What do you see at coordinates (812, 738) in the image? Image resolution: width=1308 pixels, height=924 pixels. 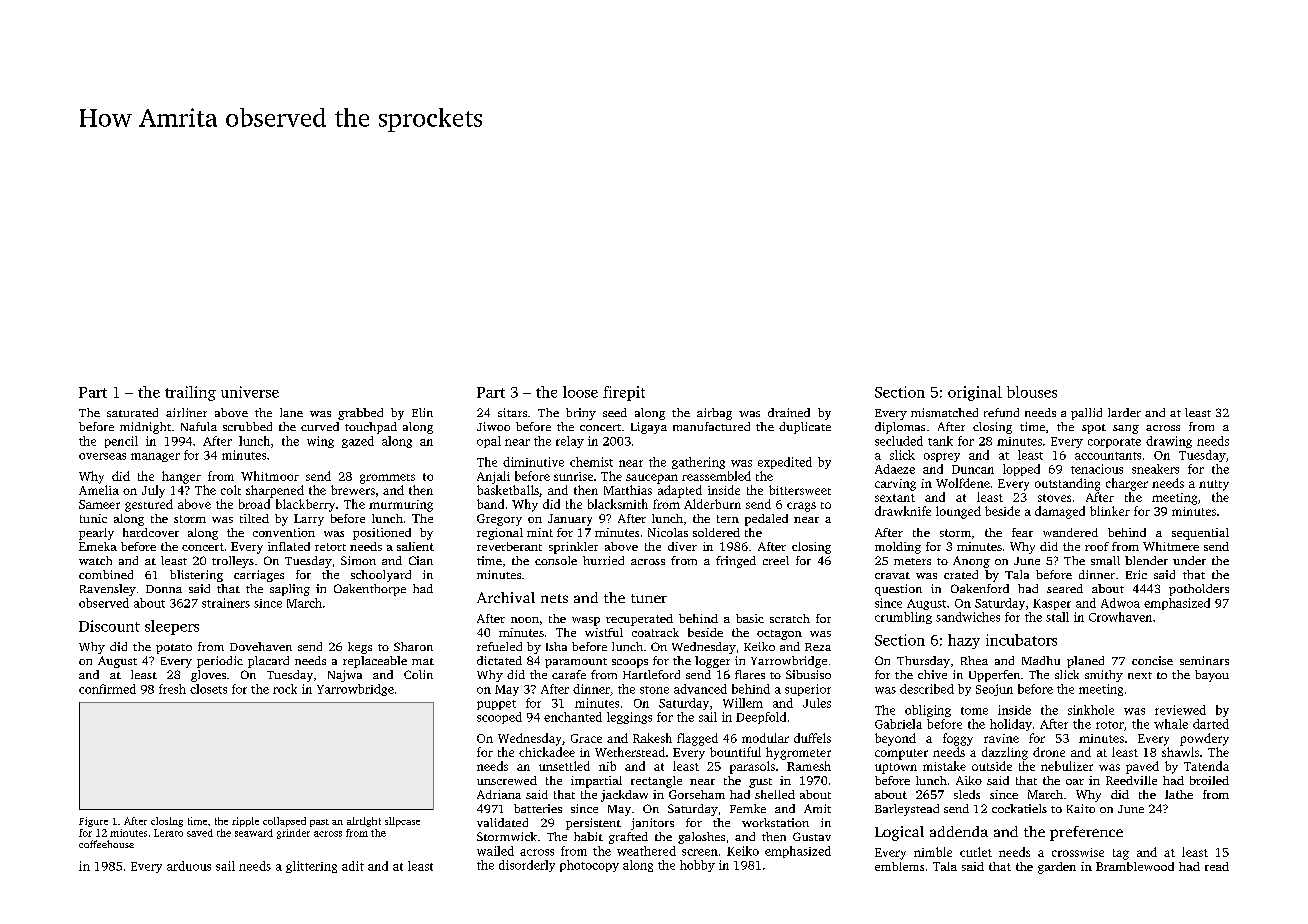 I see `duffels` at bounding box center [812, 738].
